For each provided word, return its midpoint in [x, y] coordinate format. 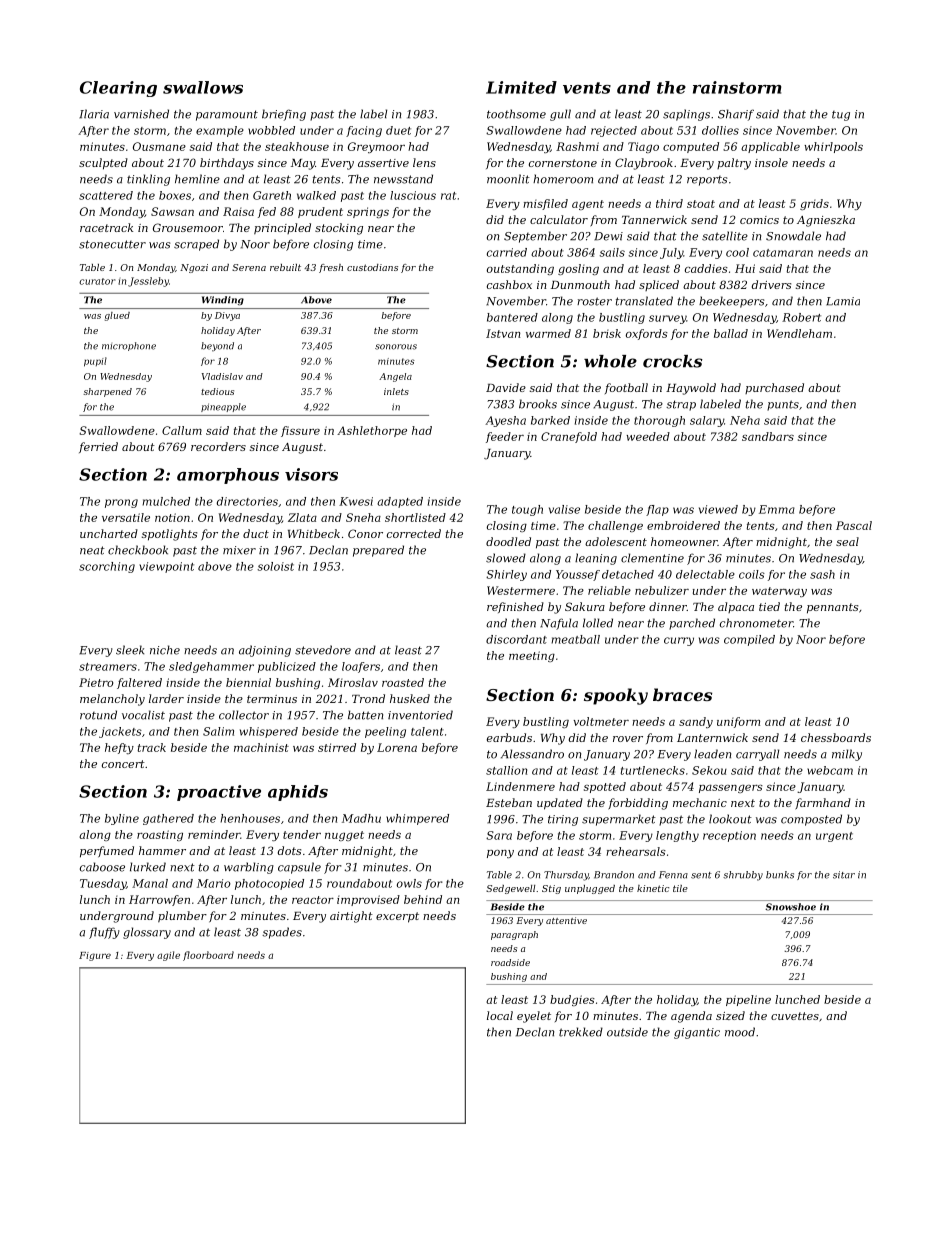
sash [822, 574]
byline [122, 819]
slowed [506, 558]
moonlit [508, 179]
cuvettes [795, 1016]
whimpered [417, 819]
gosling [578, 269]
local [500, 1015]
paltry [734, 164]
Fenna [673, 875]
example [220, 131]
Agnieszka [826, 221]
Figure [95, 956]
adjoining [265, 651]
